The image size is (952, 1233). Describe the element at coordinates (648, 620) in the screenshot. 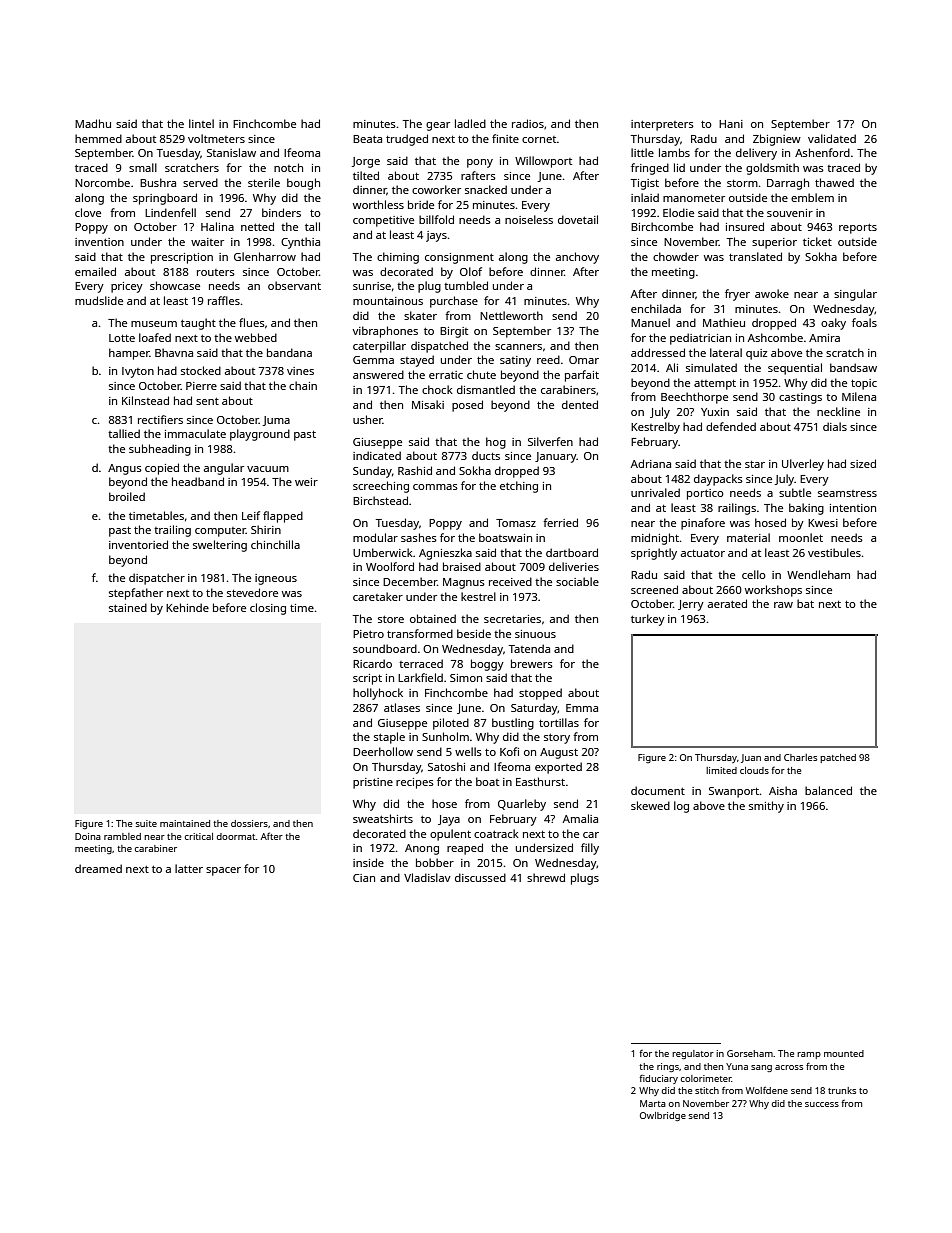

I see `turkey` at that location.
